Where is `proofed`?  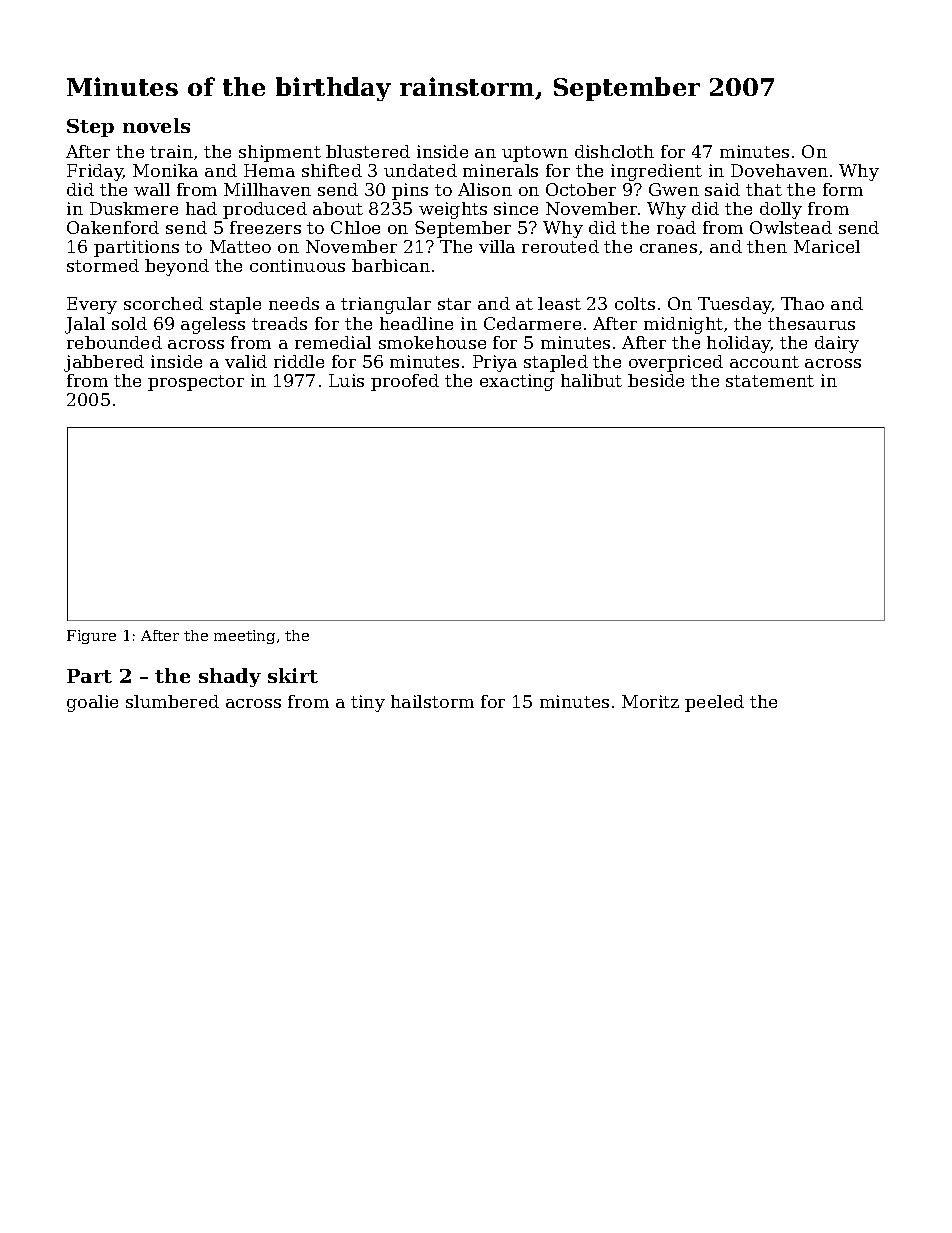
proofed is located at coordinates (405, 382).
